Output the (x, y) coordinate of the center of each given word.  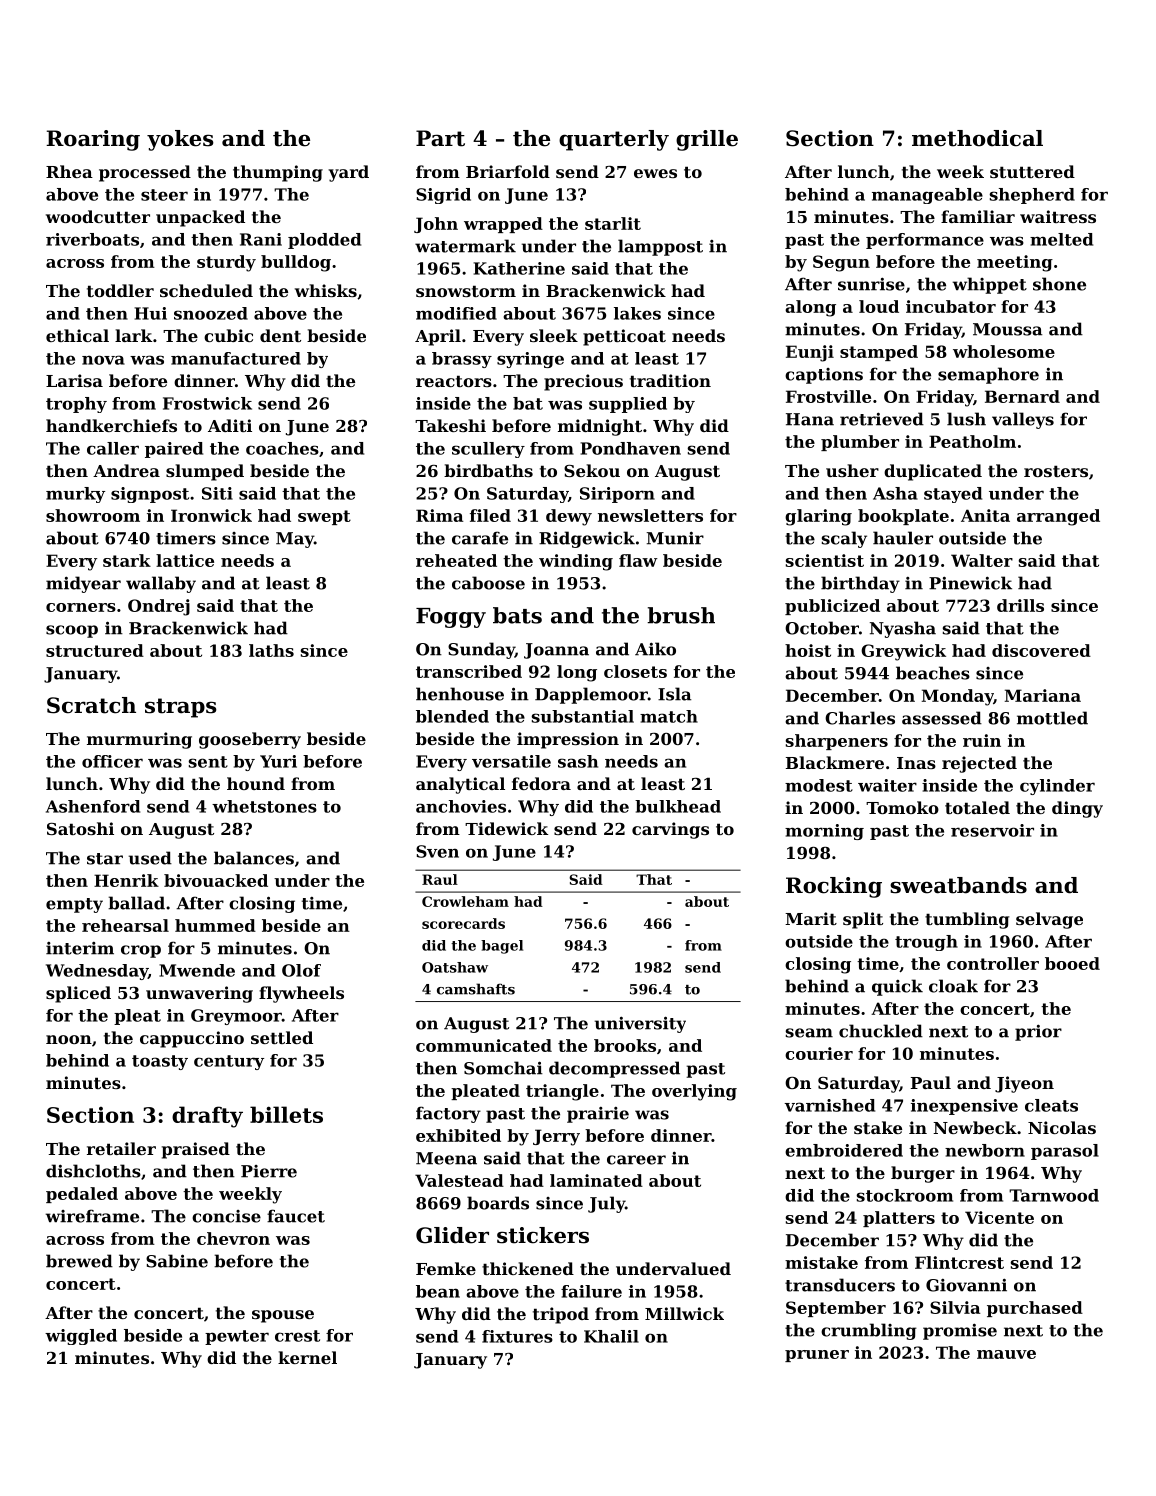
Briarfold (508, 171)
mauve (1006, 1354)
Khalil (611, 1336)
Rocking (834, 887)
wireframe (92, 1216)
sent (208, 762)
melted (1061, 239)
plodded (324, 241)
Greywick (903, 652)
